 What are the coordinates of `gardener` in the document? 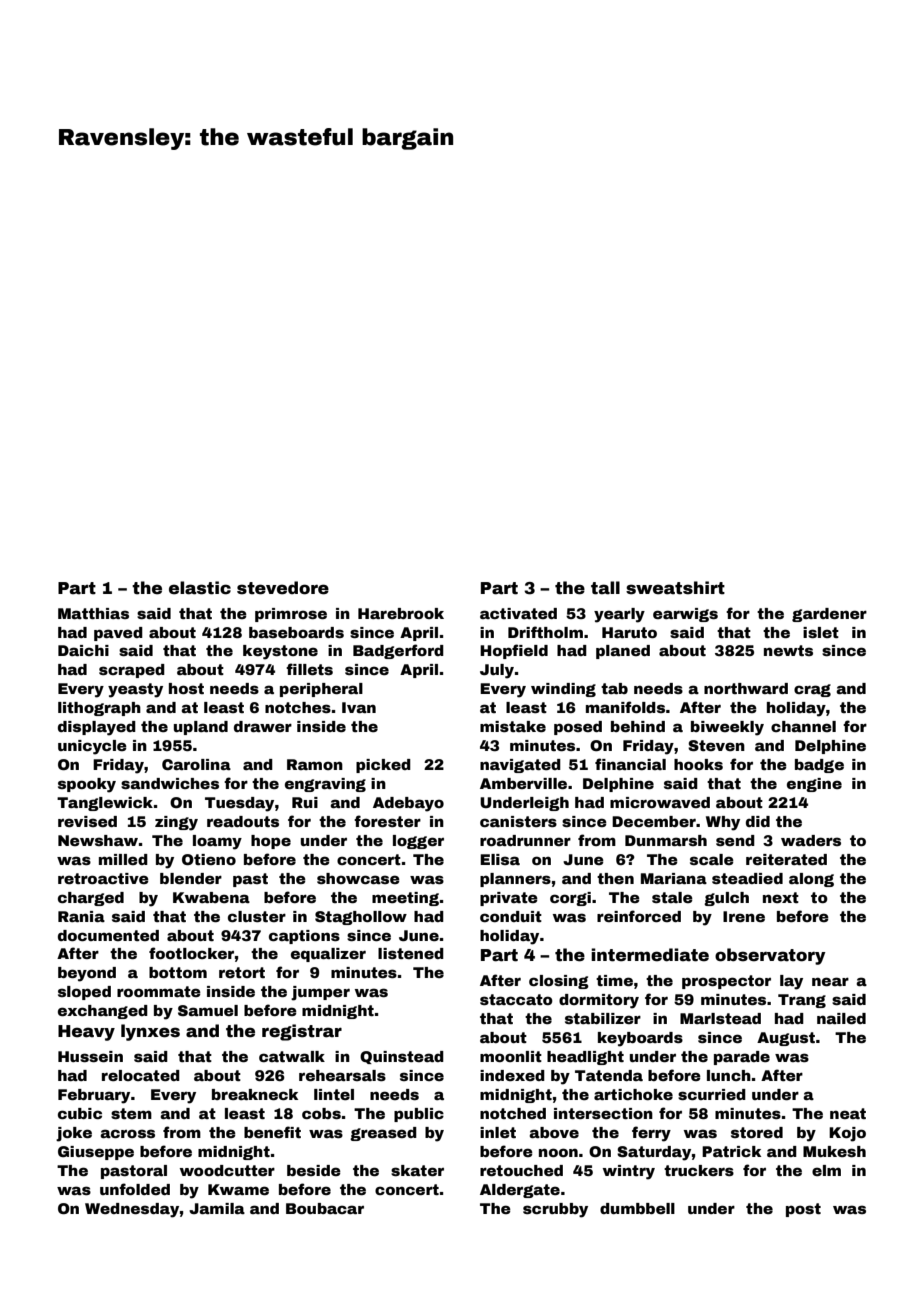 It's located at (829, 615).
